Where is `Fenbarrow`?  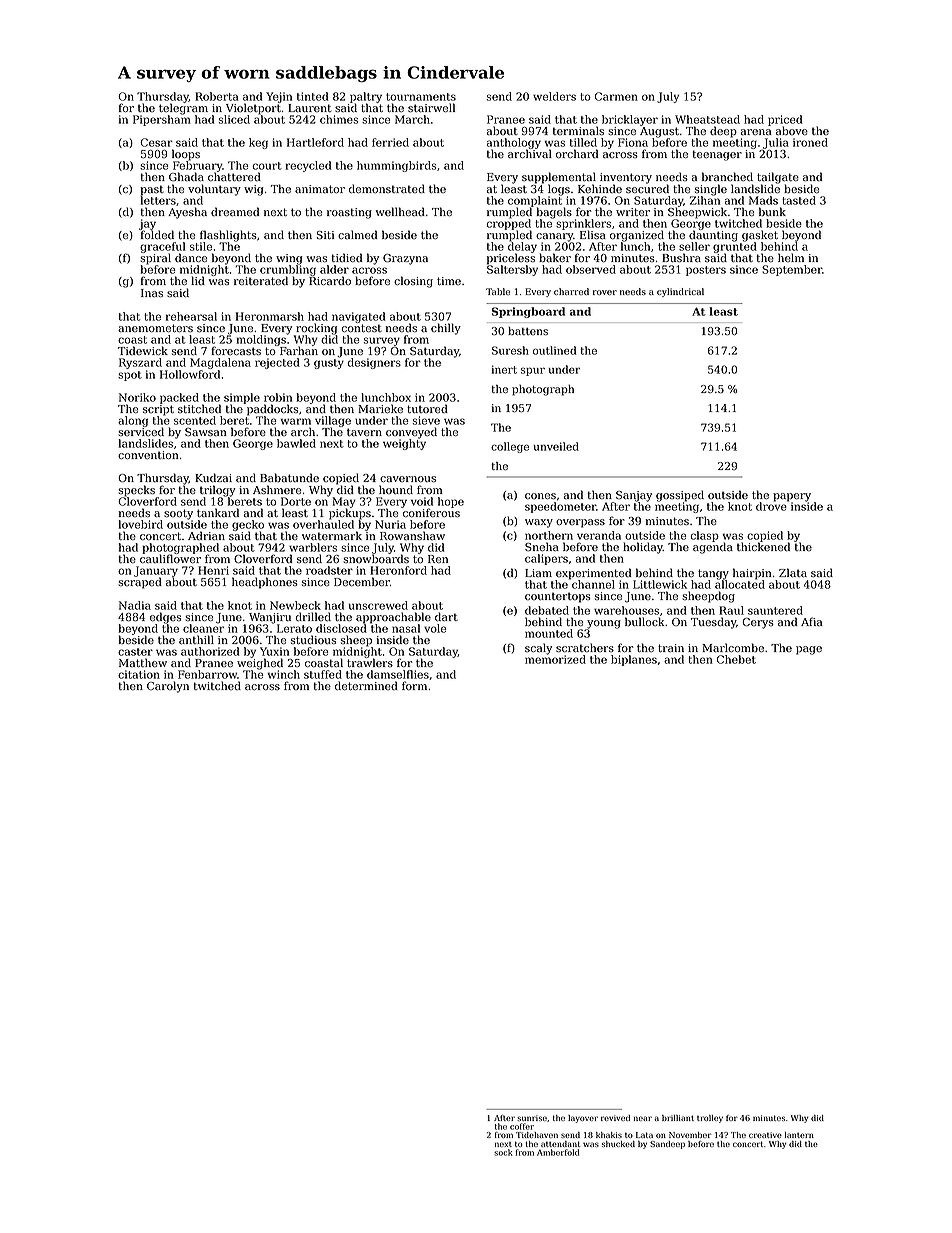 Fenbarrow is located at coordinates (207, 674).
